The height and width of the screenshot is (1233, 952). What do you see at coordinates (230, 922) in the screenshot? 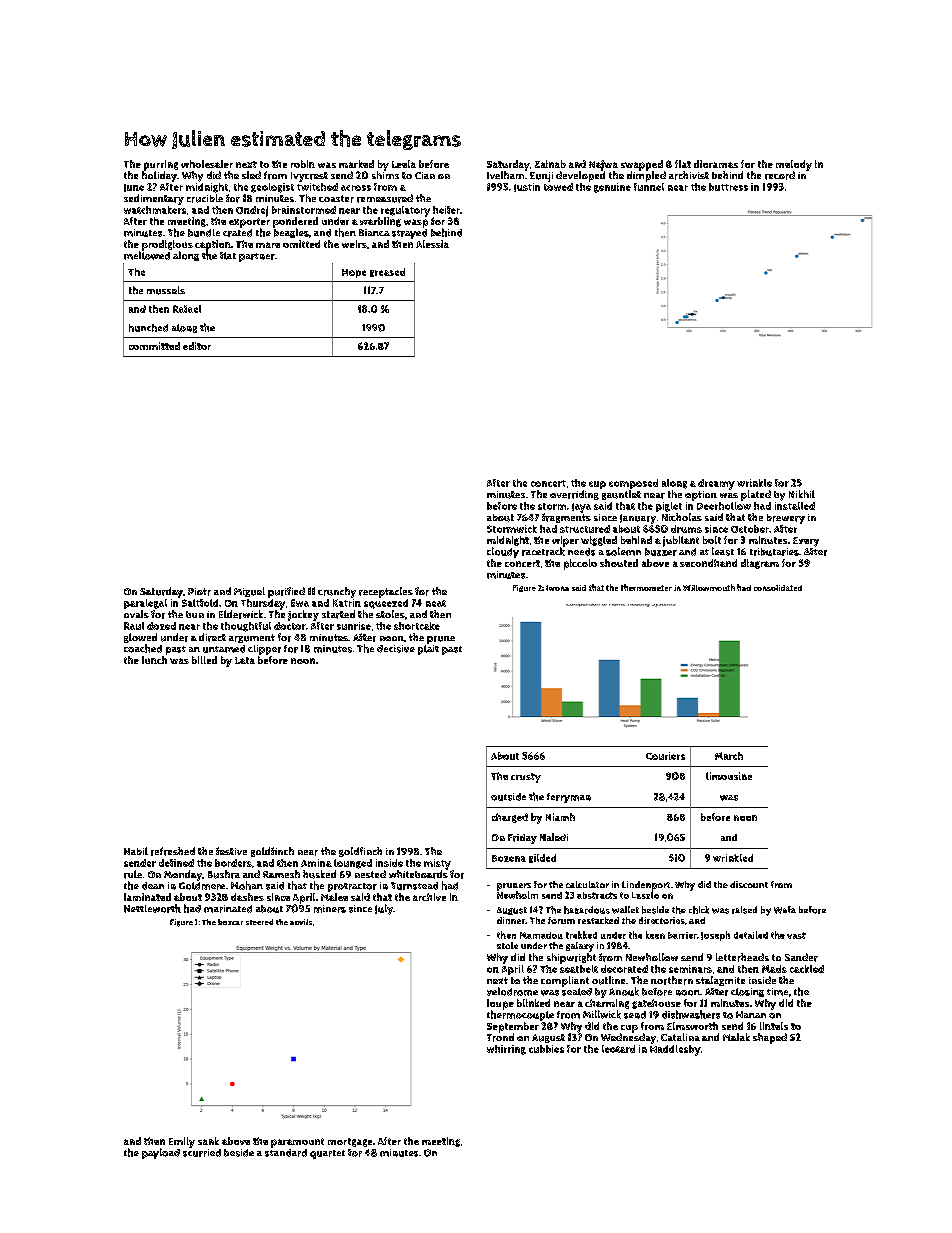
I see `boxcar` at bounding box center [230, 922].
